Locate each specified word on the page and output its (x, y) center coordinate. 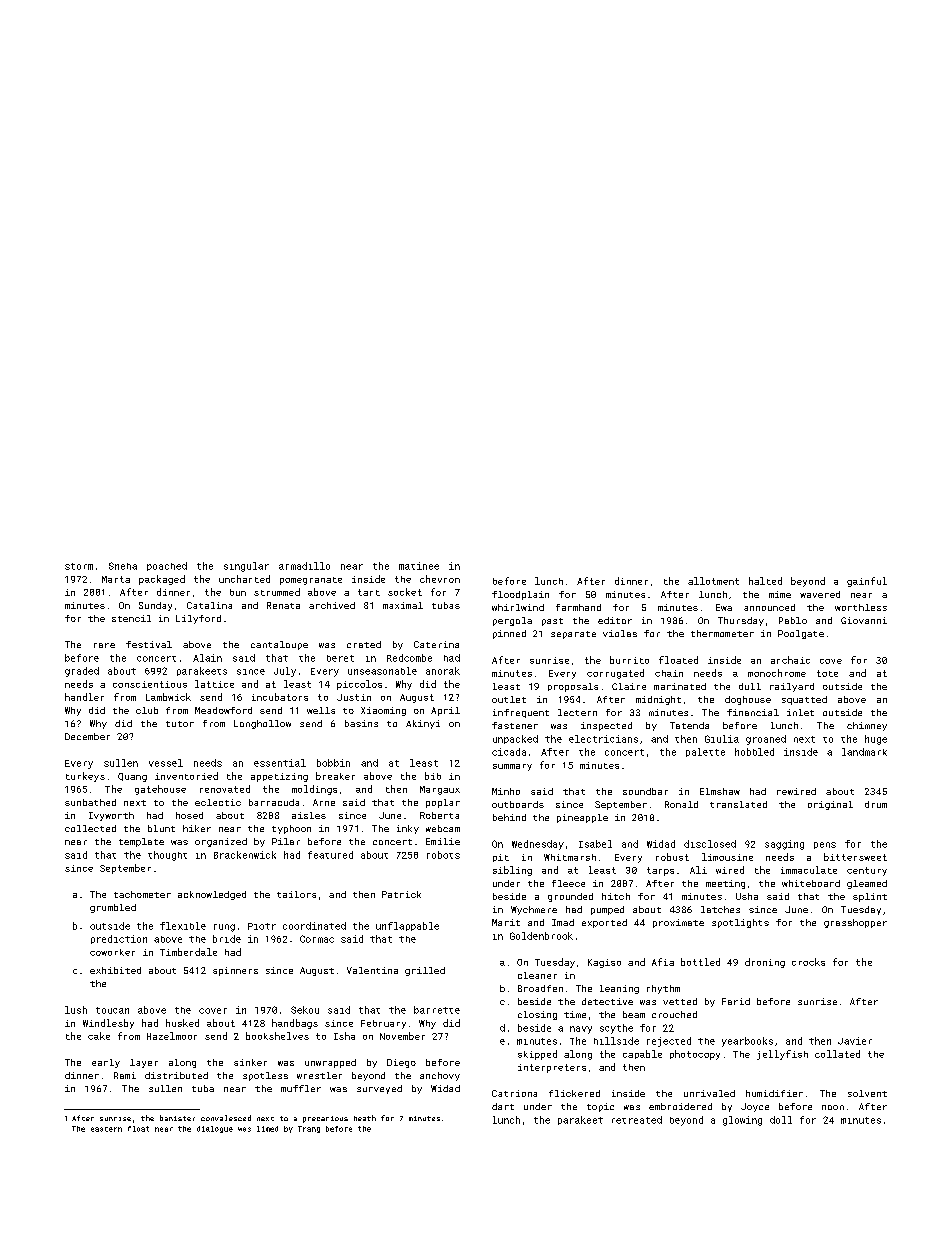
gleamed (867, 884)
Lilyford (198, 619)
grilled (425, 971)
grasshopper (855, 923)
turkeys (85, 777)
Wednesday (538, 845)
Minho (506, 791)
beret (340, 658)
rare (104, 645)
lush (76, 1010)
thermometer (722, 633)
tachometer (142, 894)
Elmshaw (720, 791)
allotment (713, 581)
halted (765, 581)
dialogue (215, 1129)
